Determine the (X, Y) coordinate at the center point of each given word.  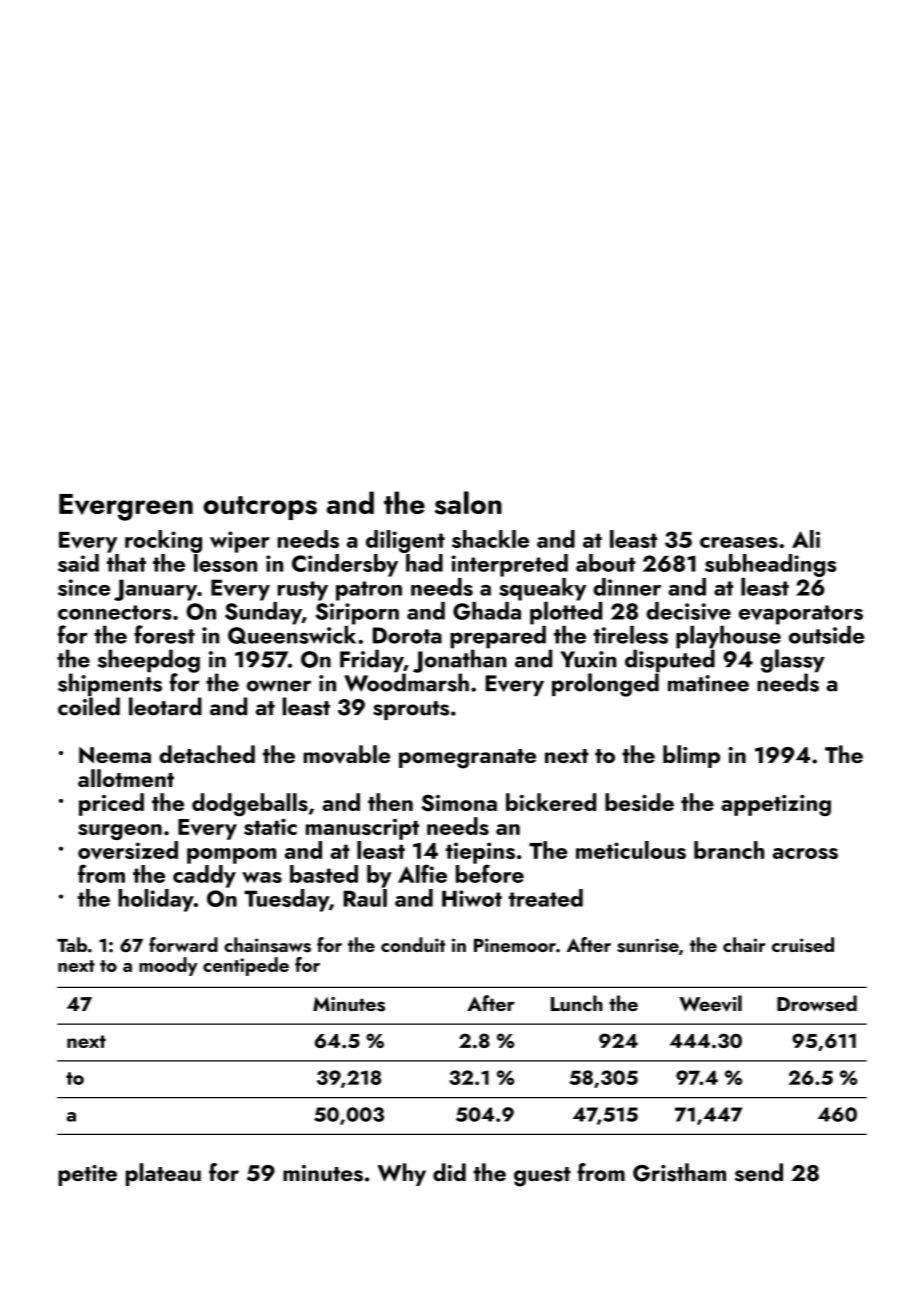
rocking (163, 541)
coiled (89, 706)
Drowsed (817, 1003)
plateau (163, 1174)
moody (168, 966)
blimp (691, 756)
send (759, 1172)
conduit (413, 944)
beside (639, 802)
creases (739, 542)
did (449, 1172)
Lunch (577, 1003)
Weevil (710, 1003)
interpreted (509, 565)
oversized (128, 850)
